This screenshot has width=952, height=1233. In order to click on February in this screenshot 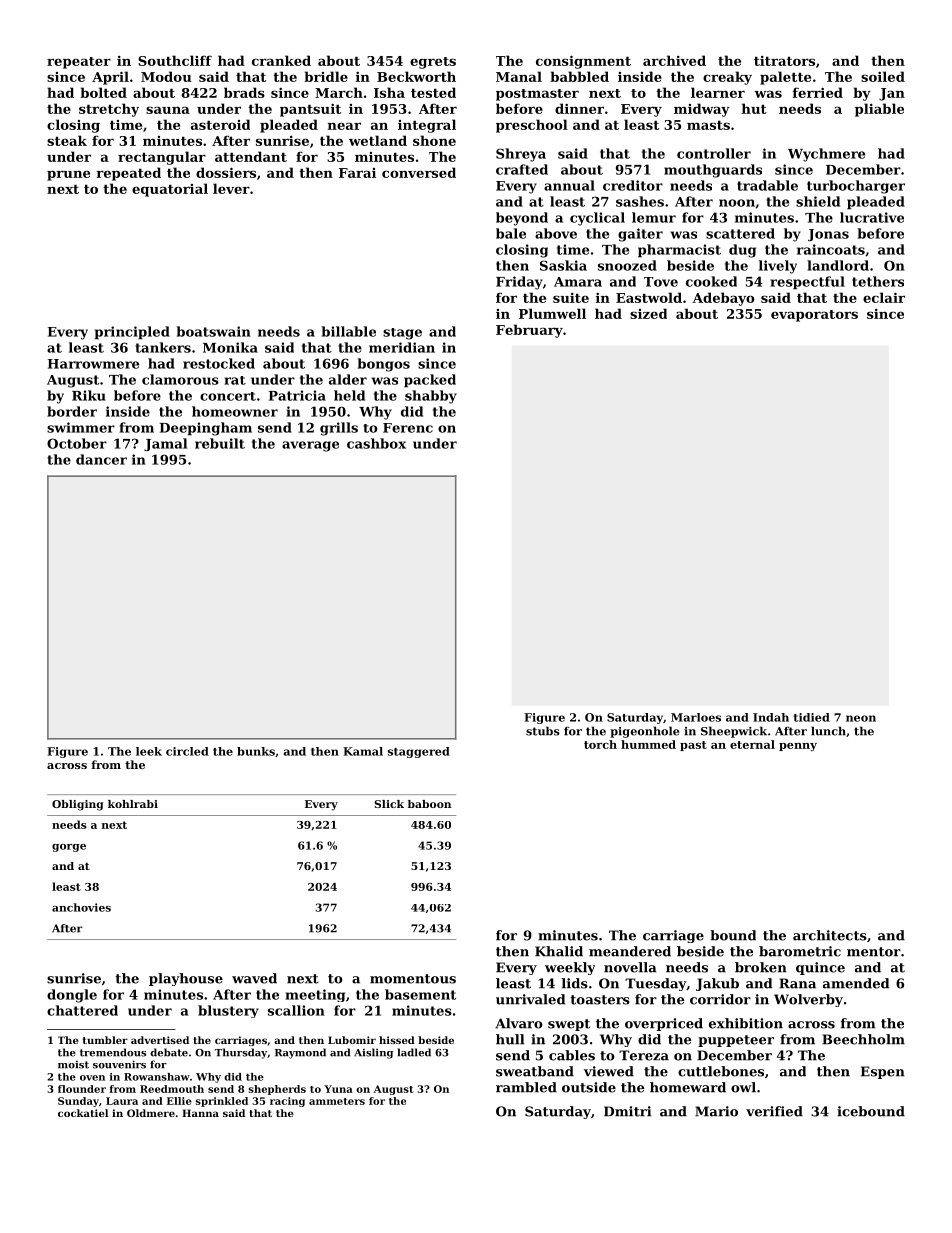, I will do `click(529, 331)`.
